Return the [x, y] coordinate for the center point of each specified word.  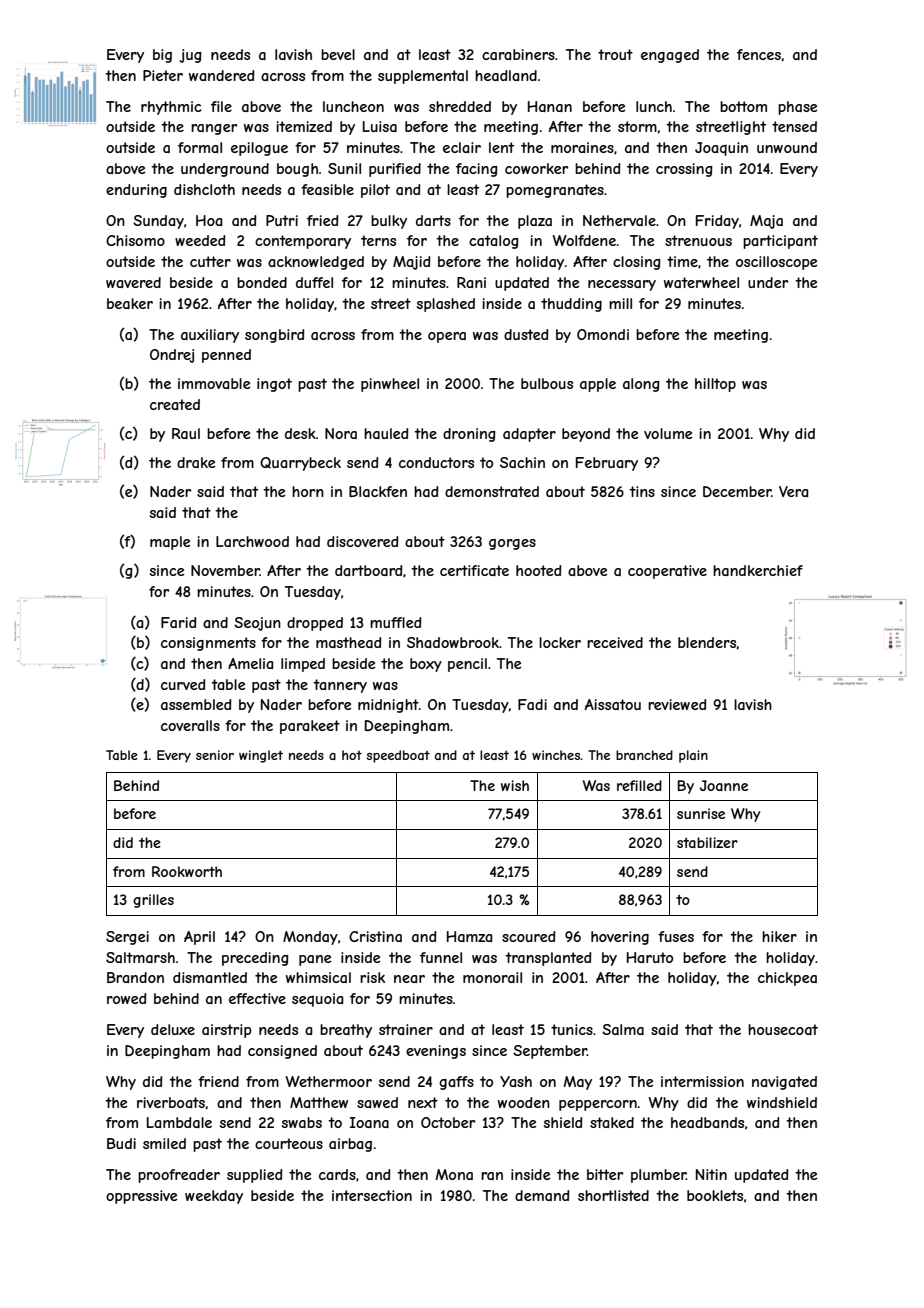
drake [196, 462]
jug [190, 56]
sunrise [701, 813]
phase [798, 108]
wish [515, 785]
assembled [196, 704]
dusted [526, 334]
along [641, 385]
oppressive [142, 1197]
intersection [372, 1195]
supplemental [423, 77]
